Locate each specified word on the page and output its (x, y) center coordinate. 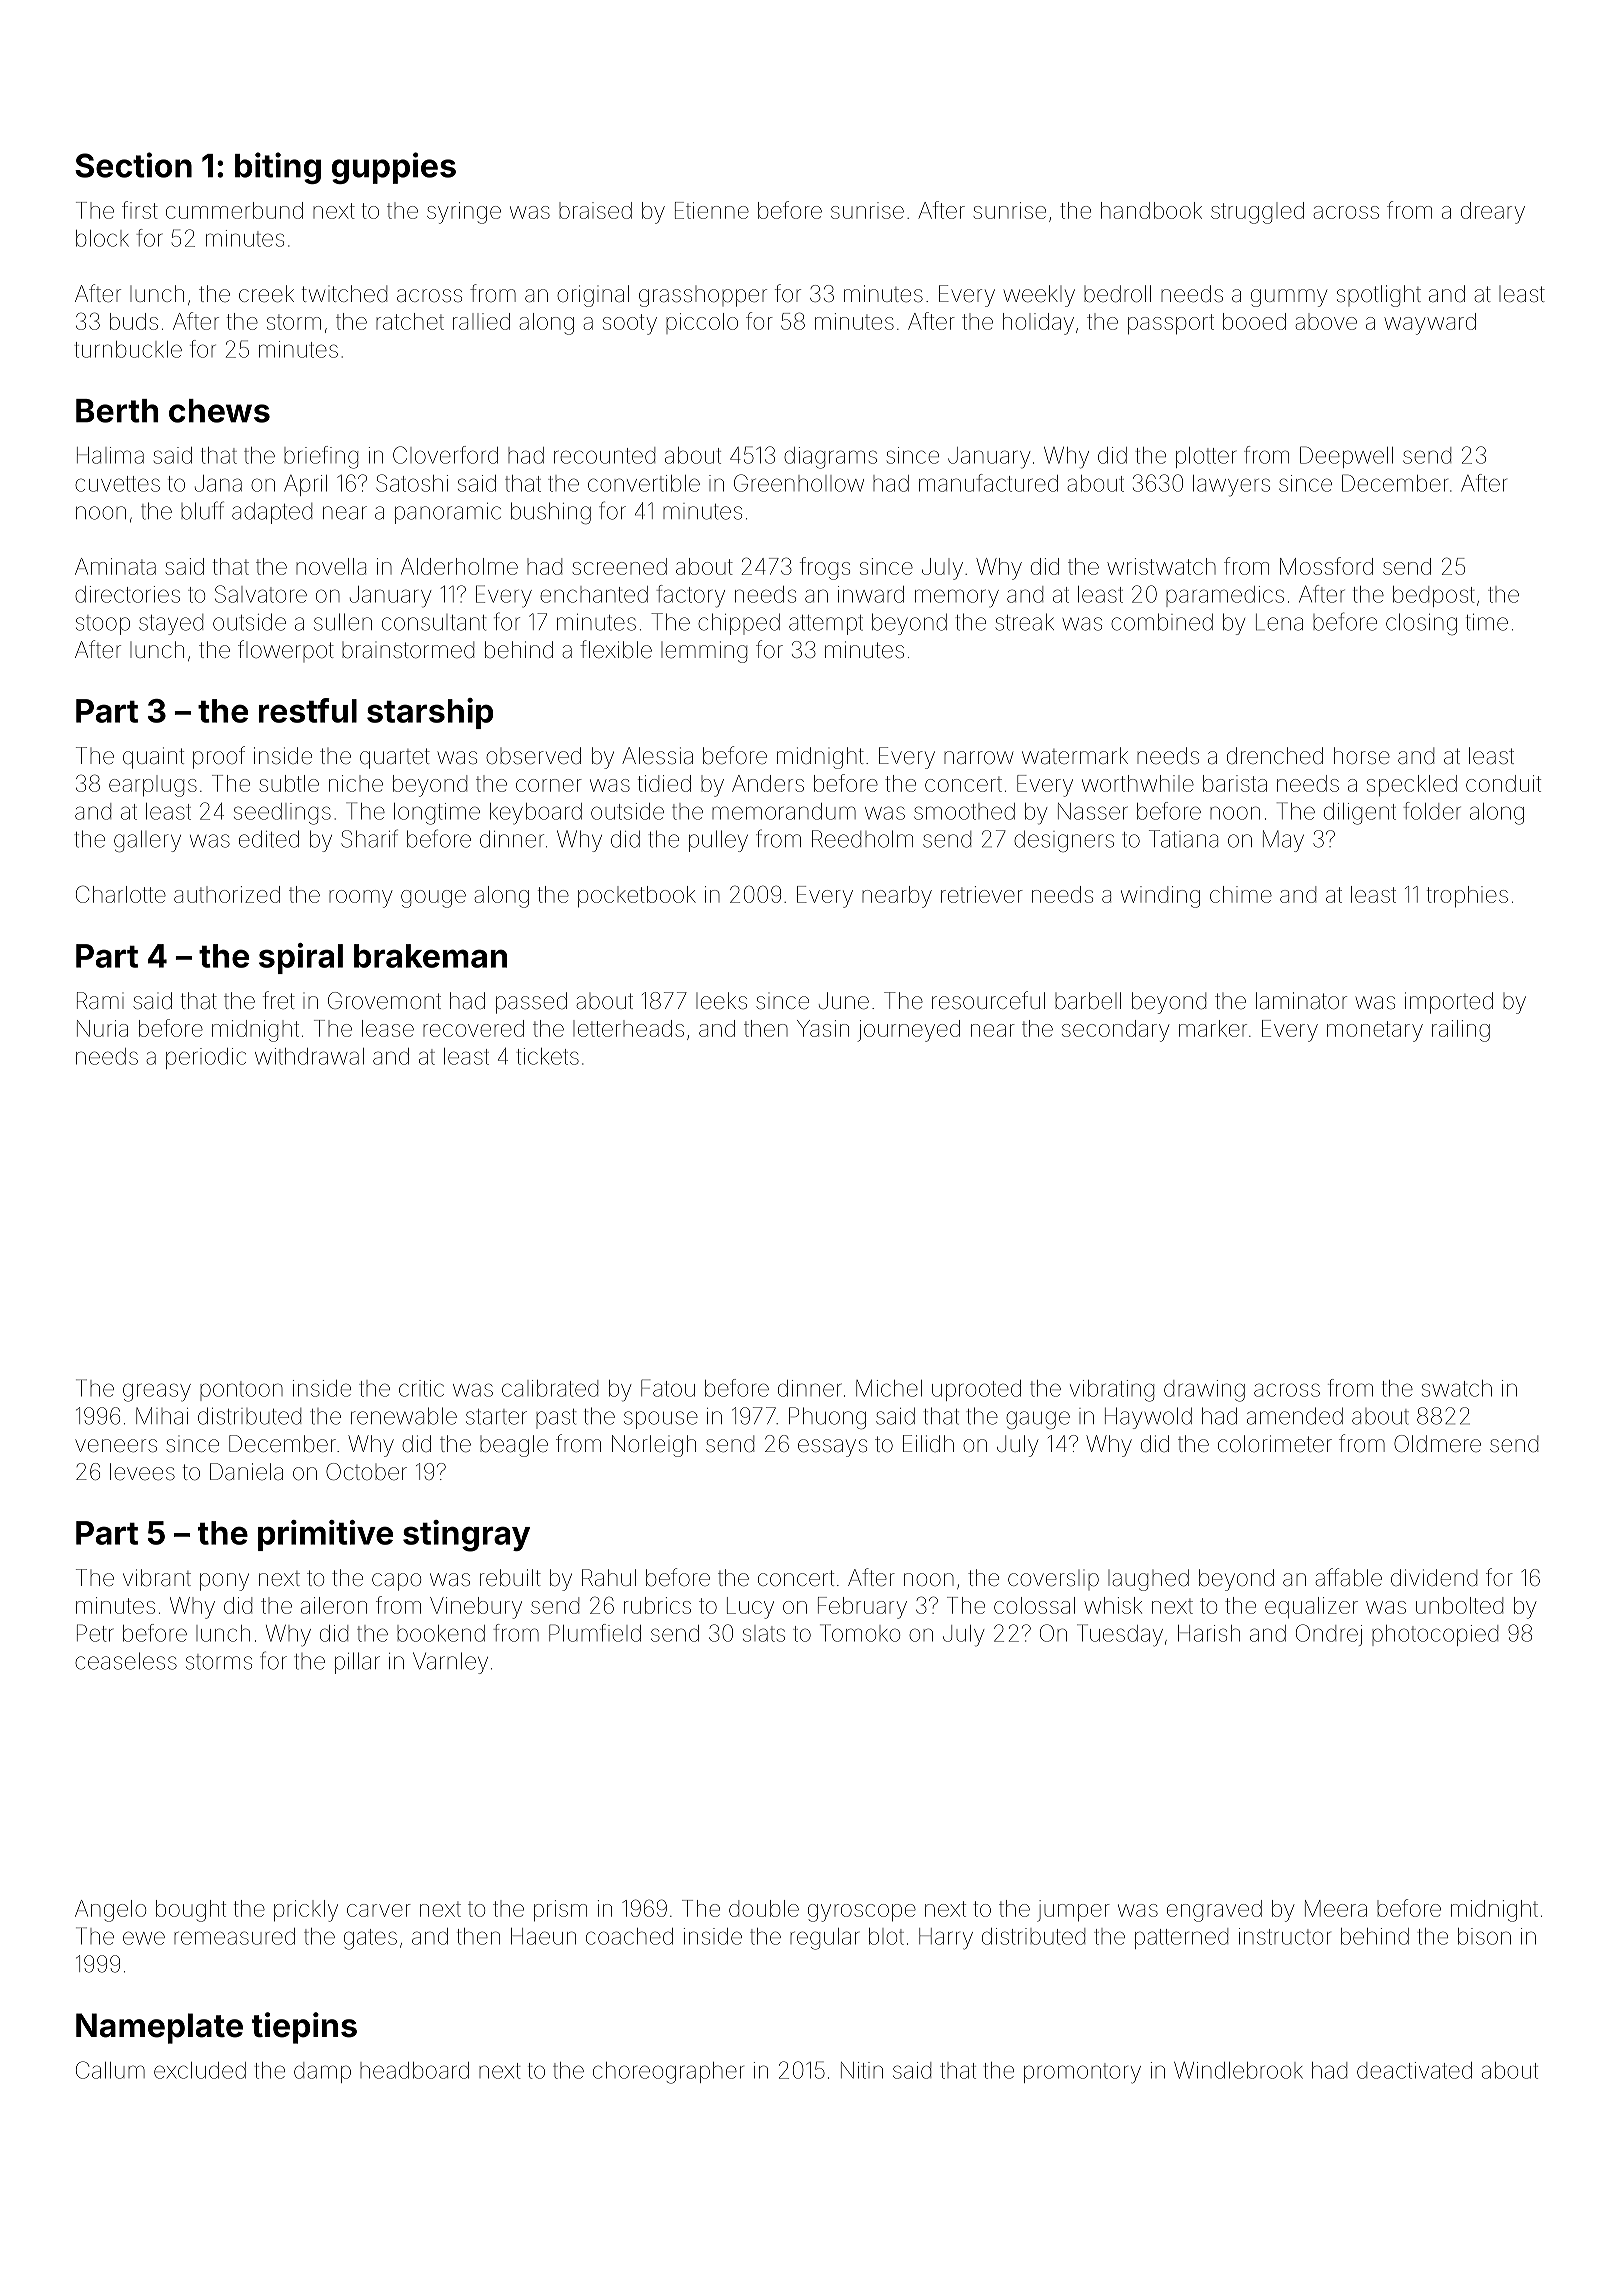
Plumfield (595, 1633)
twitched (344, 294)
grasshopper (703, 296)
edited (269, 839)
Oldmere (1437, 1444)
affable (1349, 1577)
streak (1024, 622)
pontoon (241, 1391)
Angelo (110, 1911)
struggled (1257, 213)
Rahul (609, 1578)
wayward (1430, 324)
